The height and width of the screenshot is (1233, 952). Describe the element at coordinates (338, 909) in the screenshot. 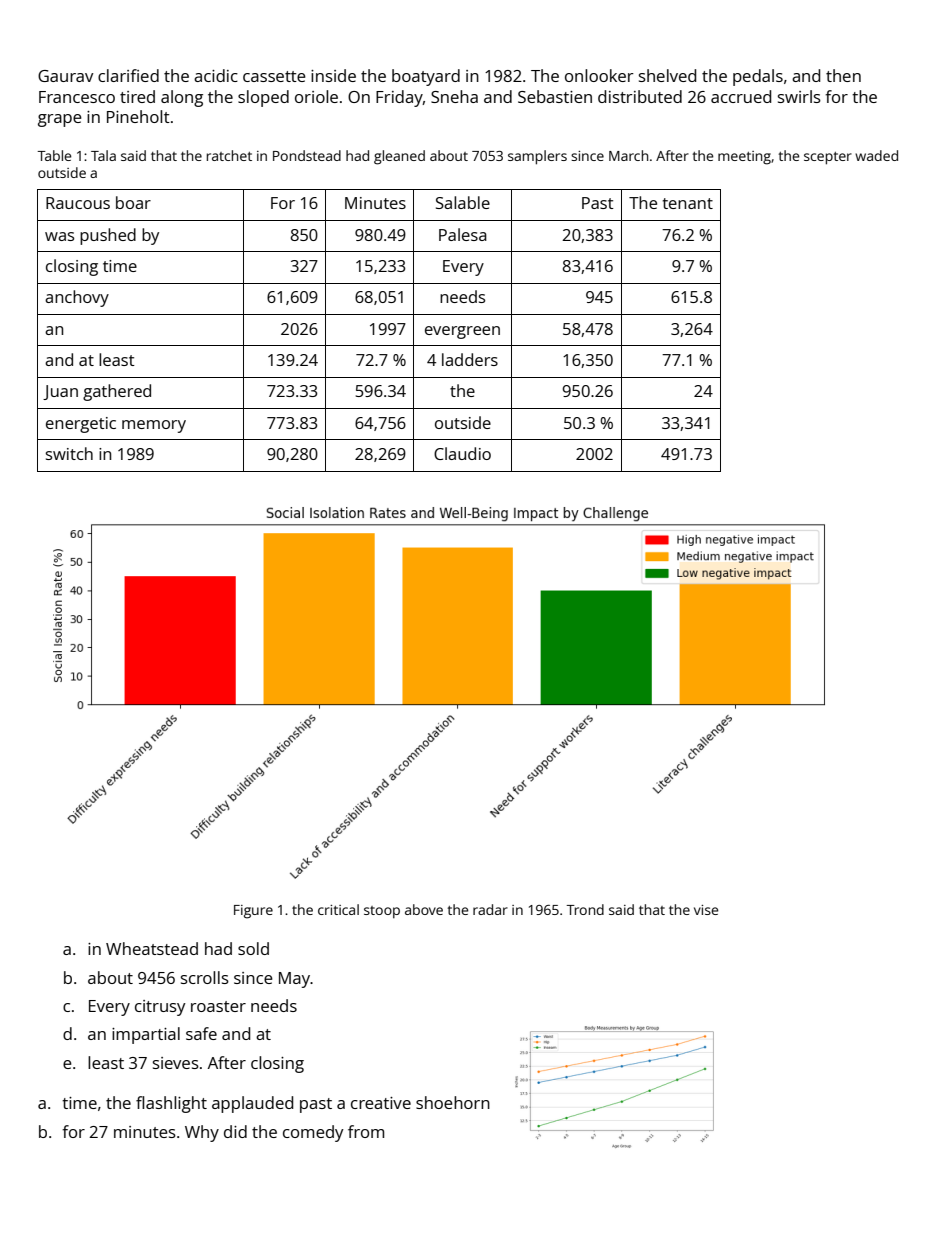

I see `critical` at that location.
